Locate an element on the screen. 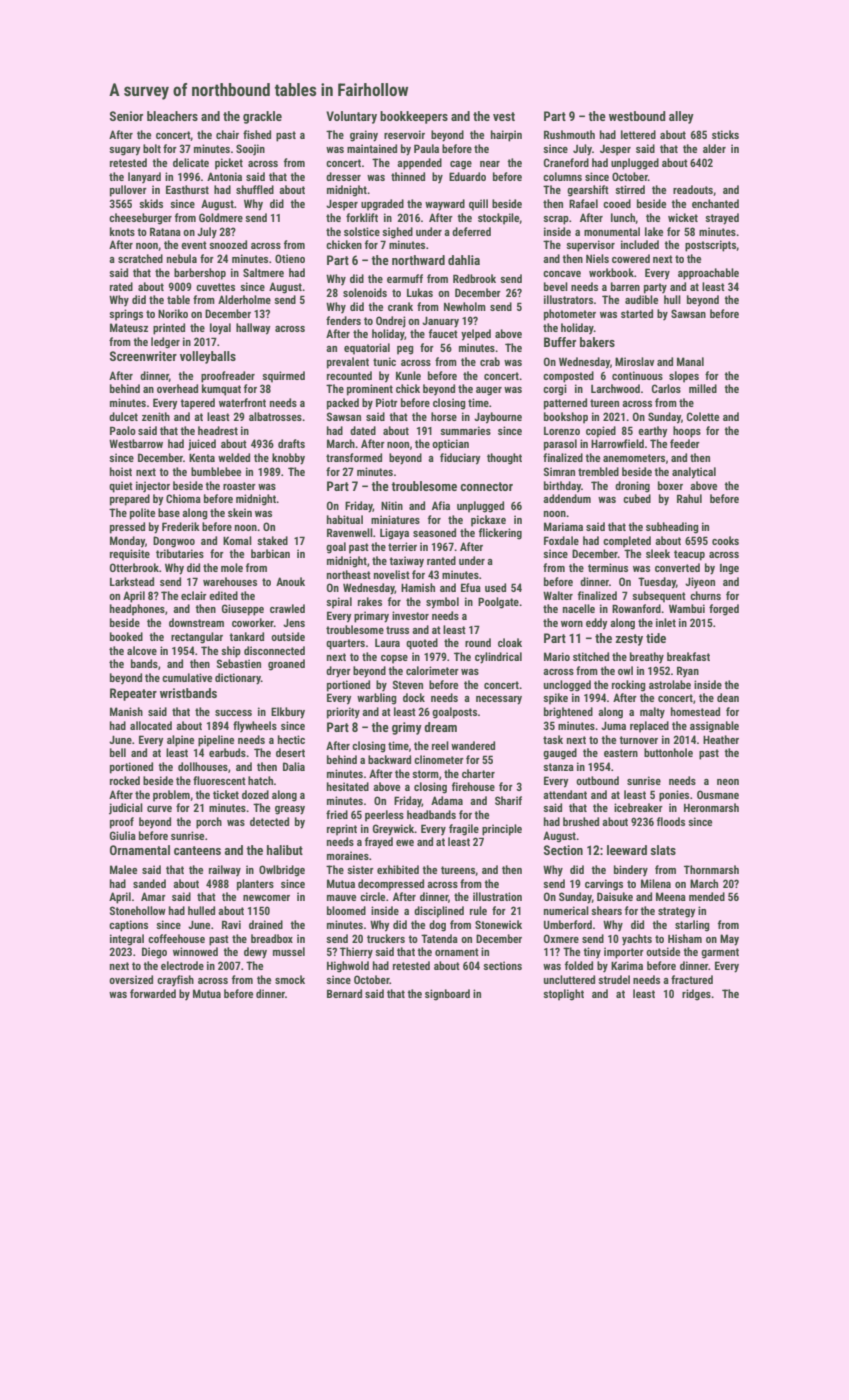  strayed is located at coordinates (722, 219).
